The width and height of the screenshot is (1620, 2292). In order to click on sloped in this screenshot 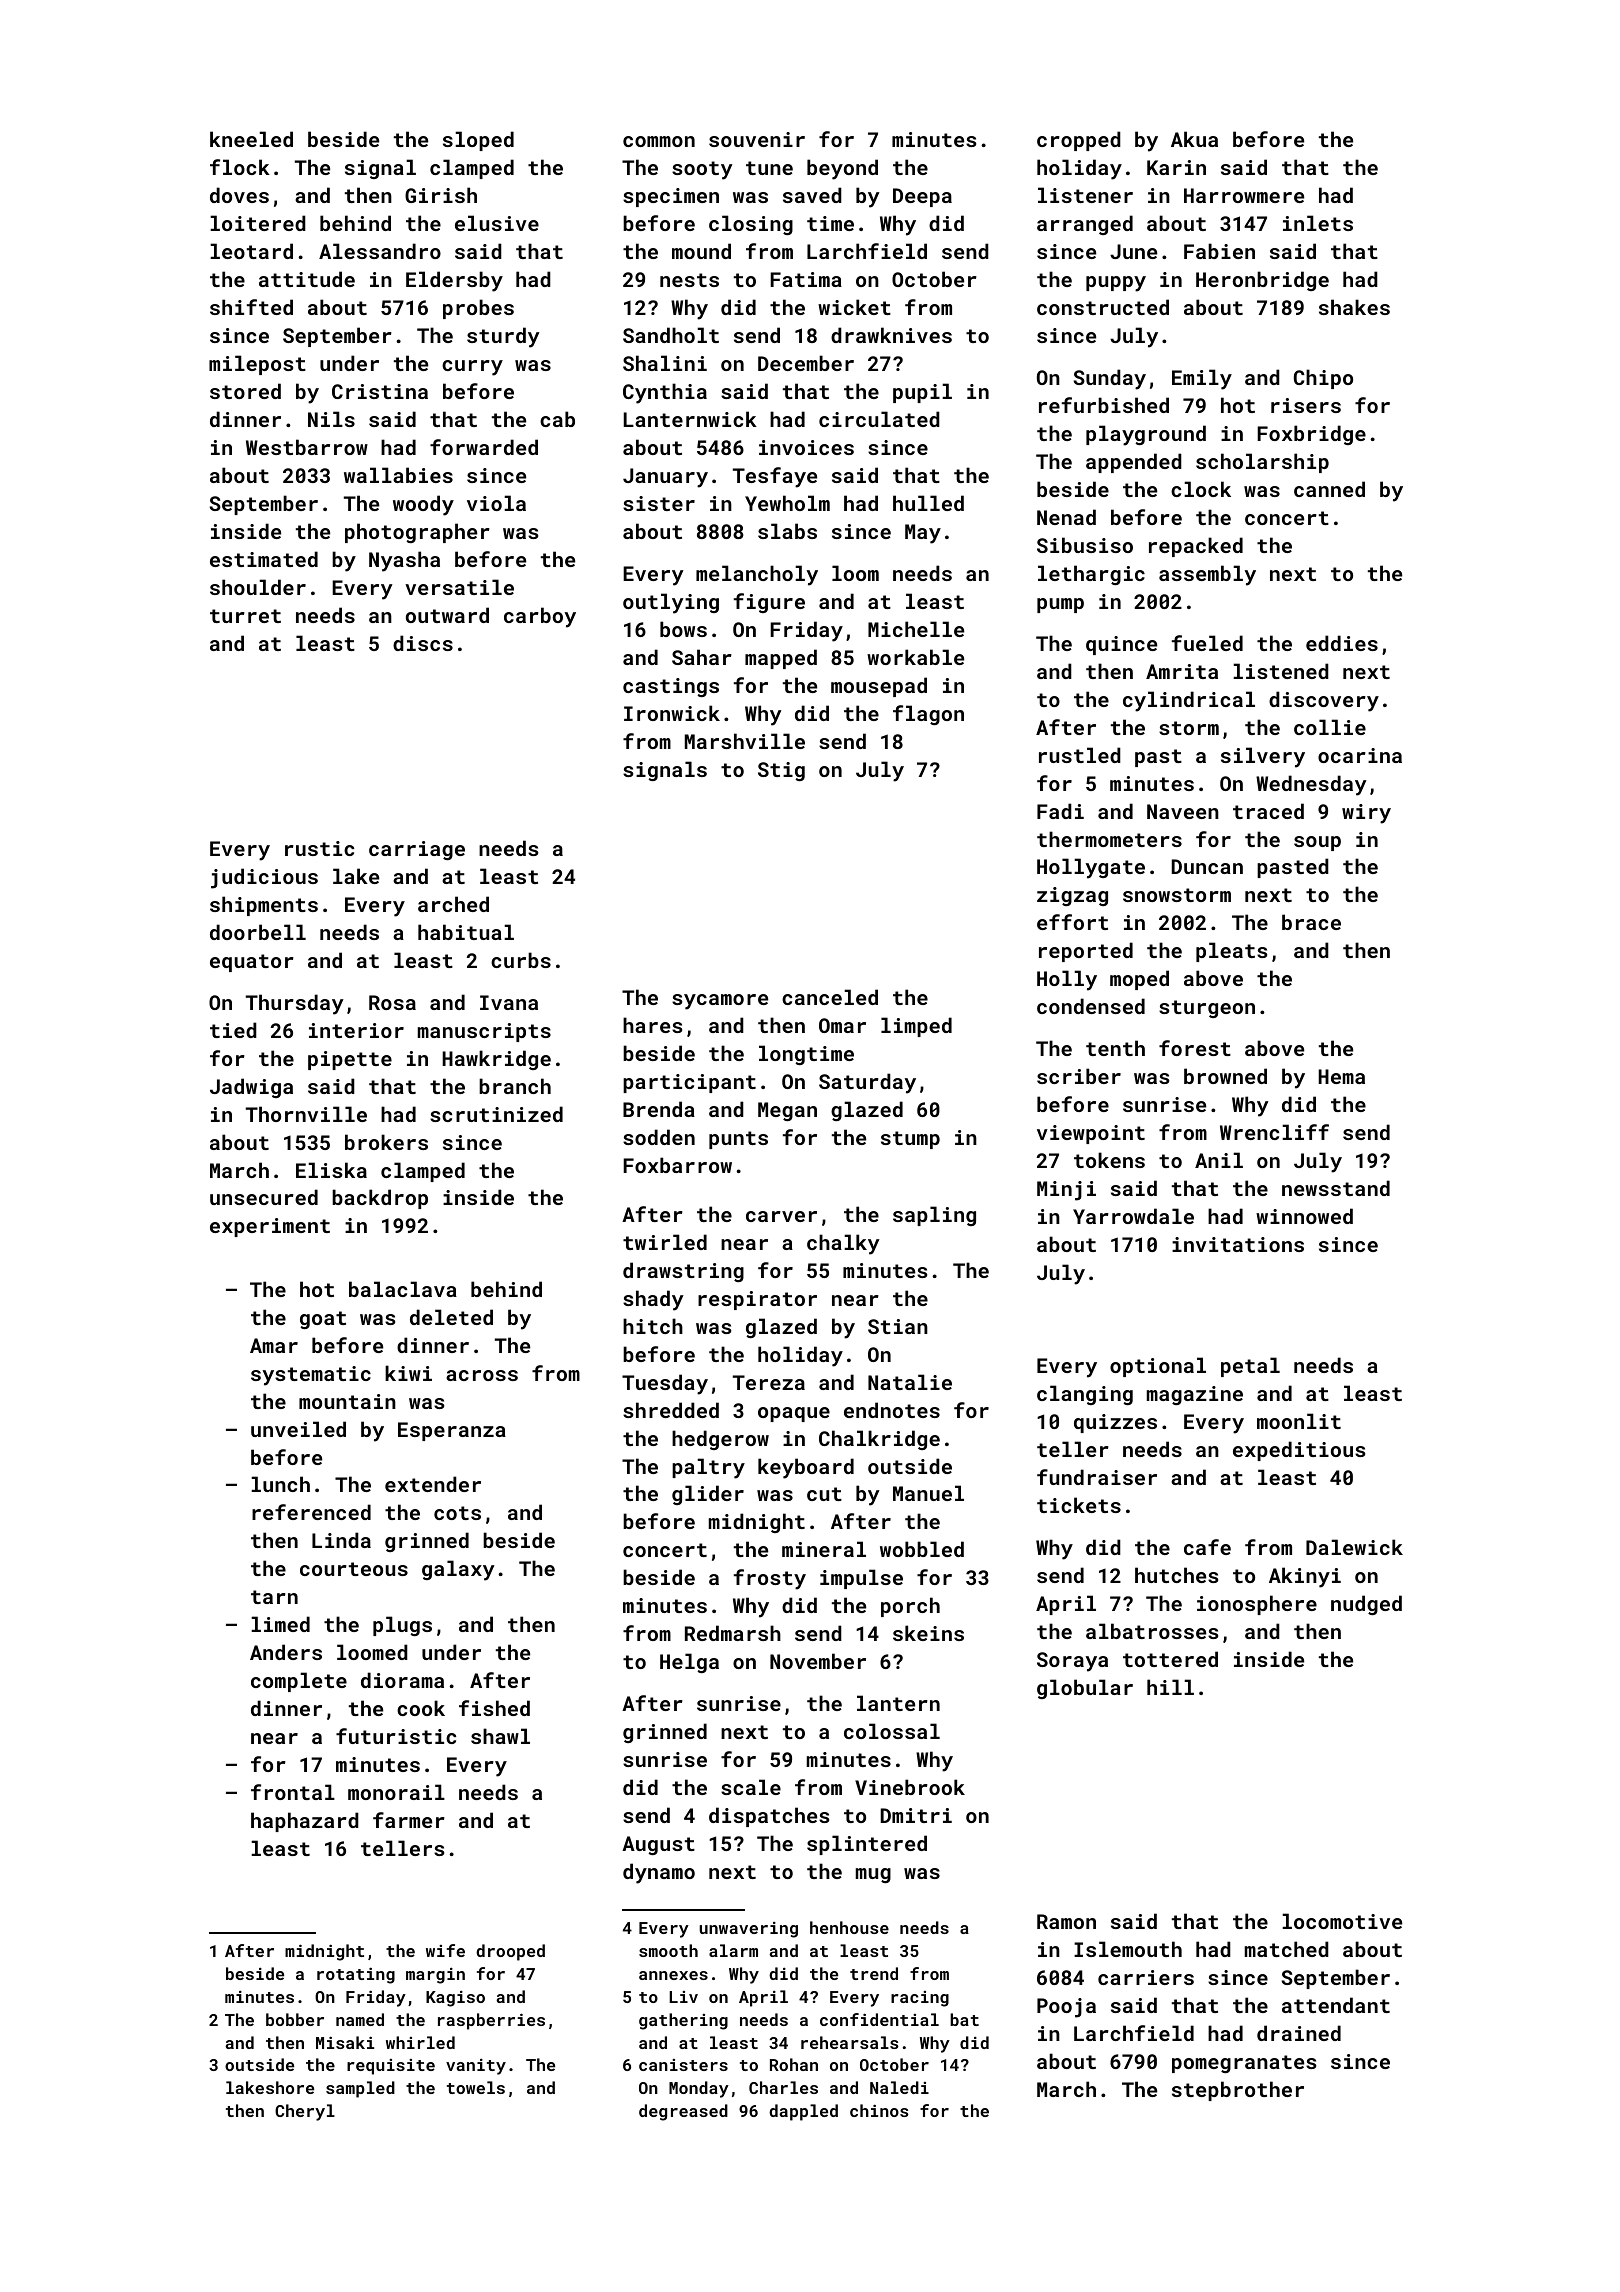, I will do `click(478, 141)`.
